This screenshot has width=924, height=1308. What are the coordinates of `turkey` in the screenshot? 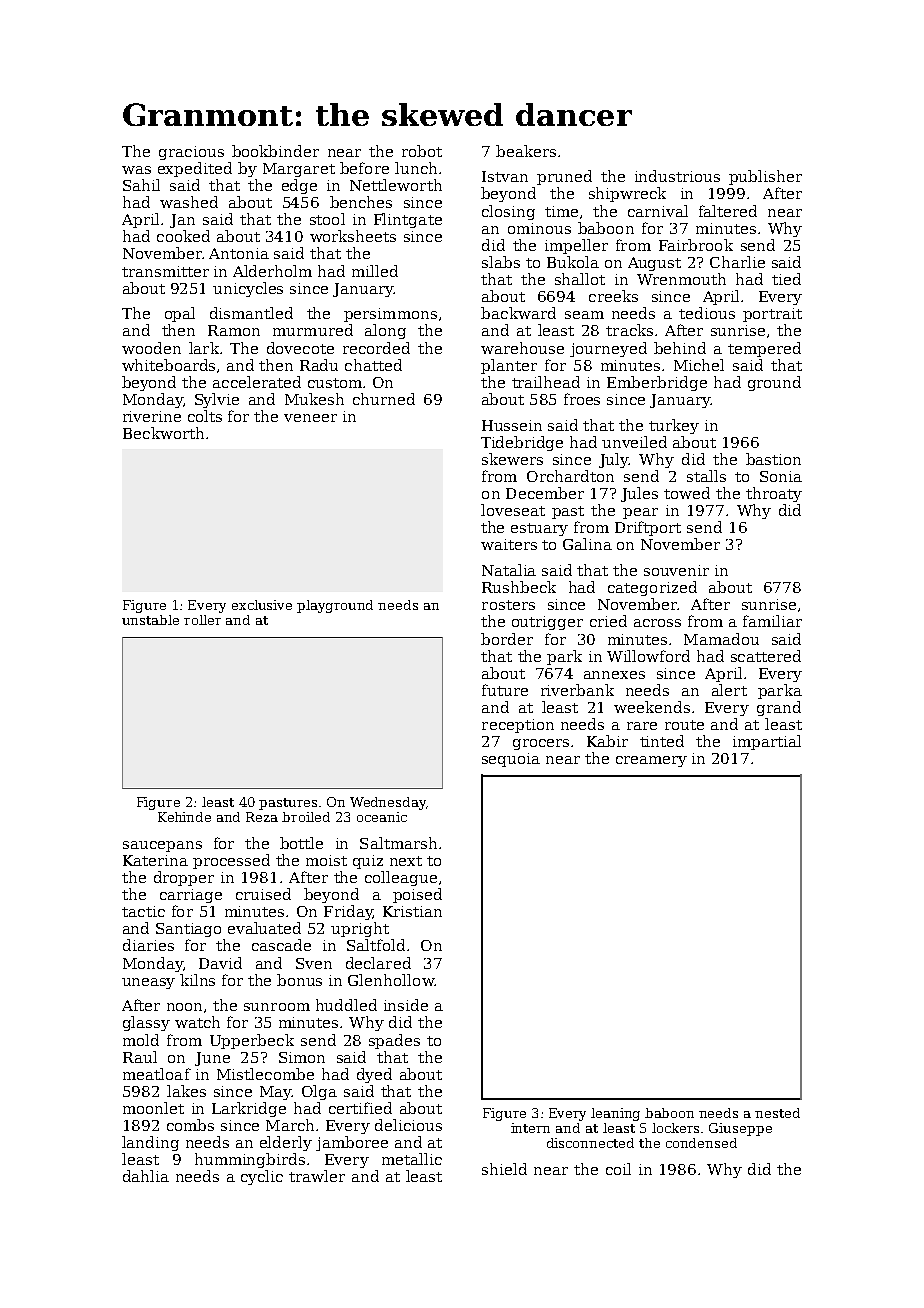 It's located at (674, 426).
